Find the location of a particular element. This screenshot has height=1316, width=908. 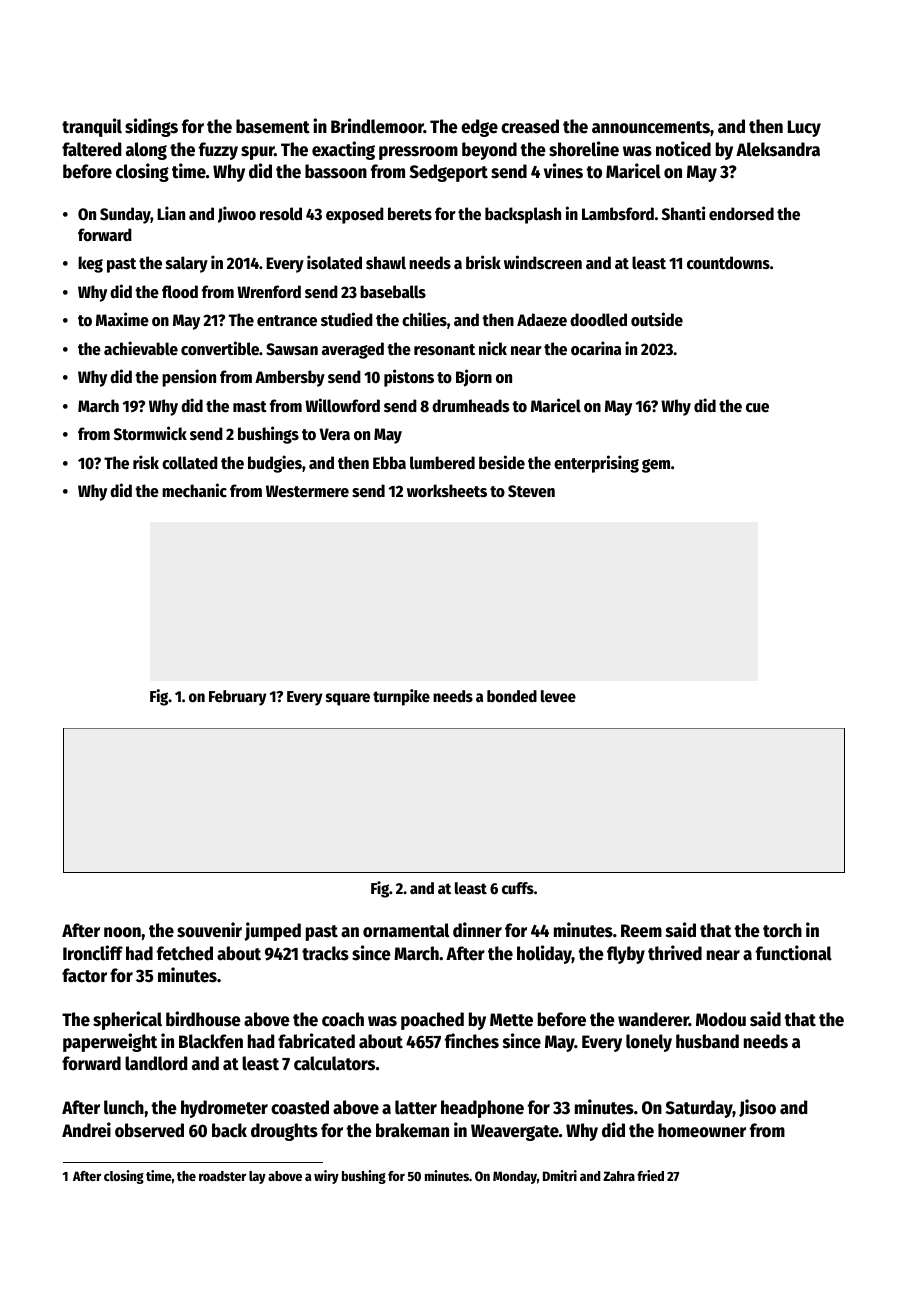

announcements is located at coordinates (651, 127).
